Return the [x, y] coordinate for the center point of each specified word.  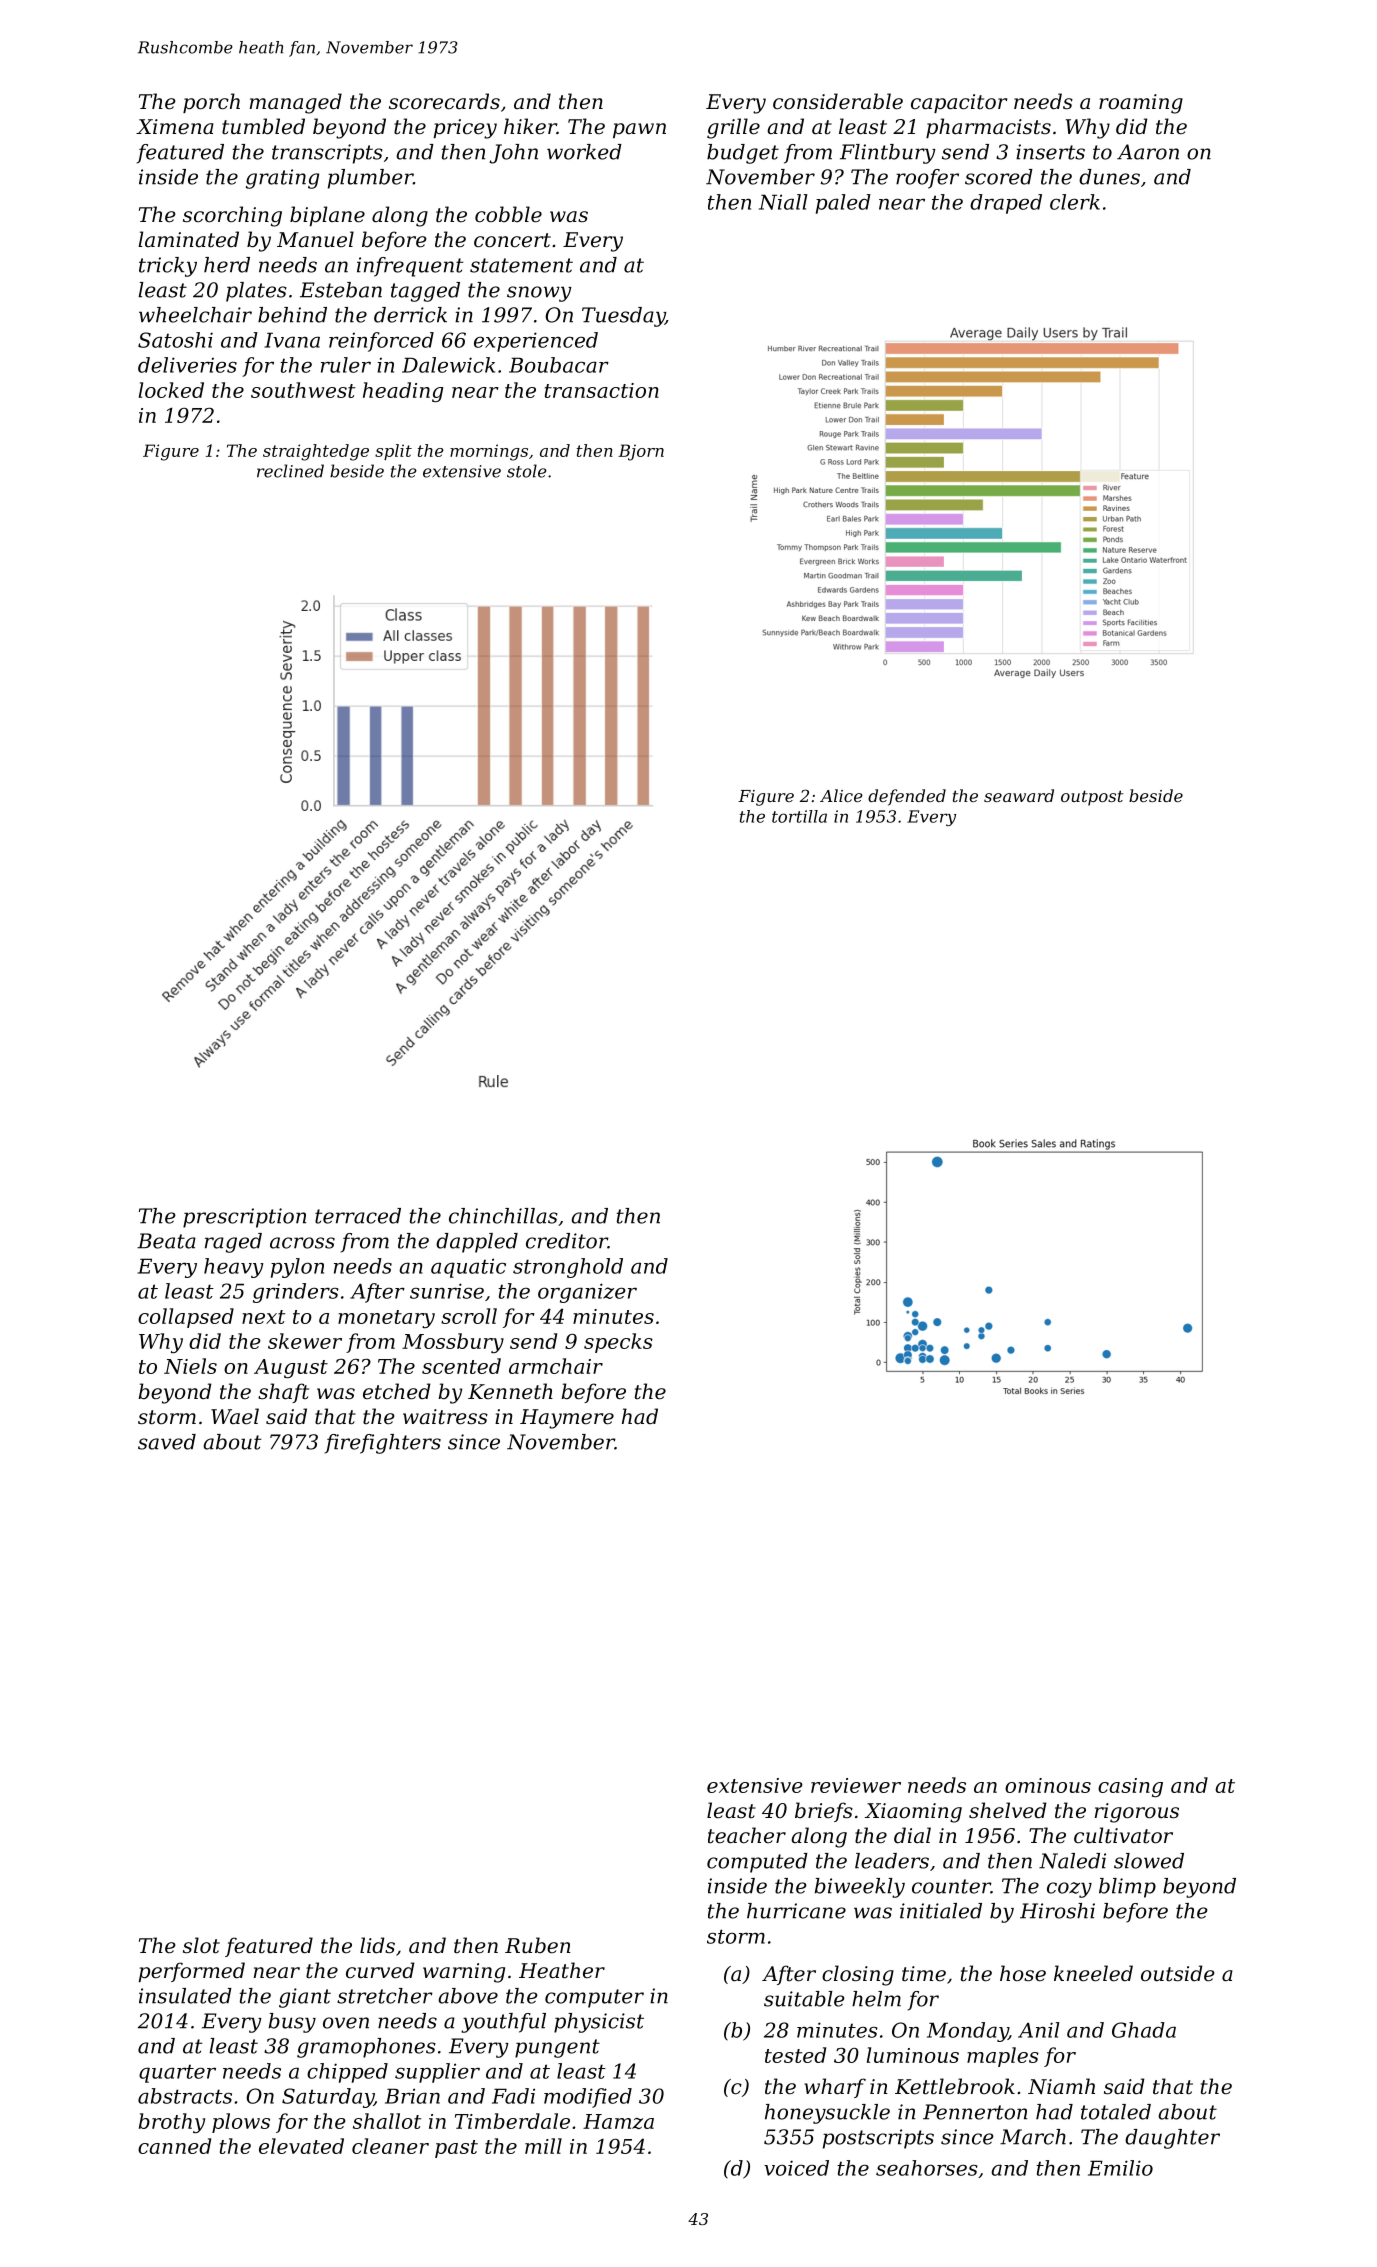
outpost [1092, 798]
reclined [290, 471]
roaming [1141, 104]
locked [171, 390]
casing [1130, 1787]
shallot [387, 2121]
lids [377, 1945]
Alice [841, 795]
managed [296, 103]
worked [584, 152]
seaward [1019, 795]
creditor [567, 1241]
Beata [166, 1241]
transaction [602, 390]
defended [907, 797]
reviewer [856, 1785]
